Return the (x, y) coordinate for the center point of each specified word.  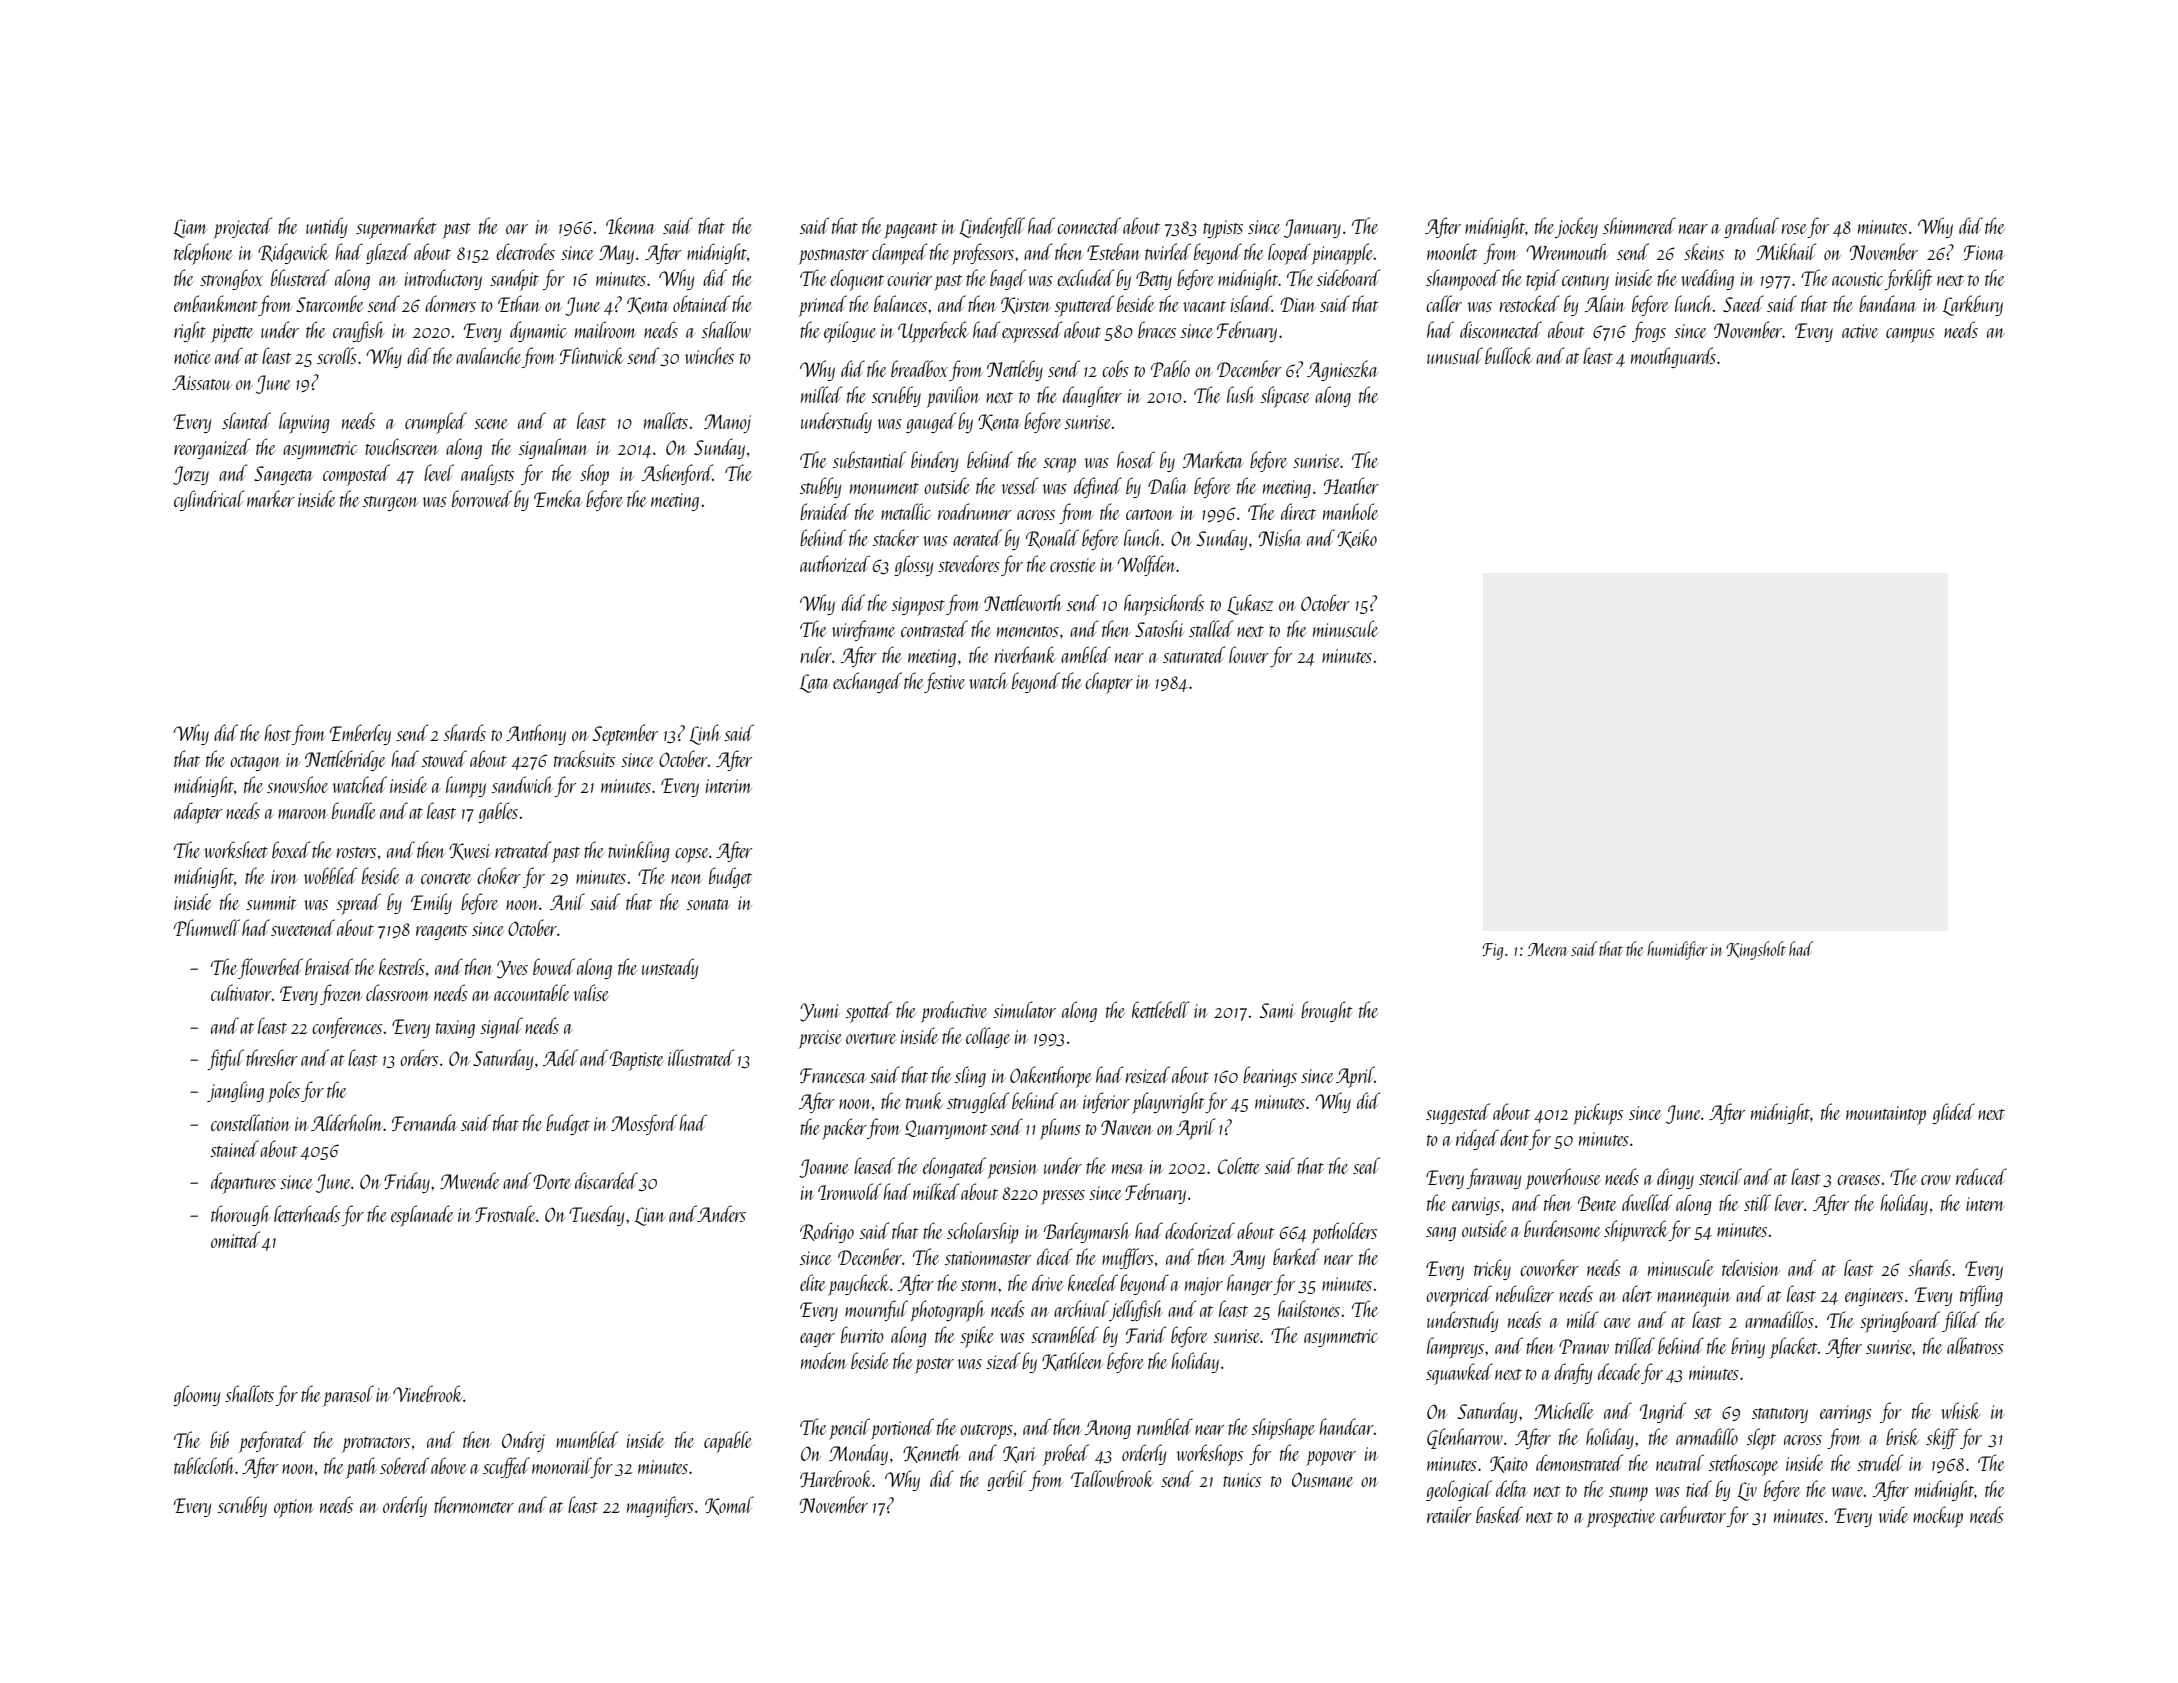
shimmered (1639, 225)
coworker (1549, 1267)
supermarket (396, 228)
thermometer (474, 1504)
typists (1223, 229)
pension (1012, 1169)
